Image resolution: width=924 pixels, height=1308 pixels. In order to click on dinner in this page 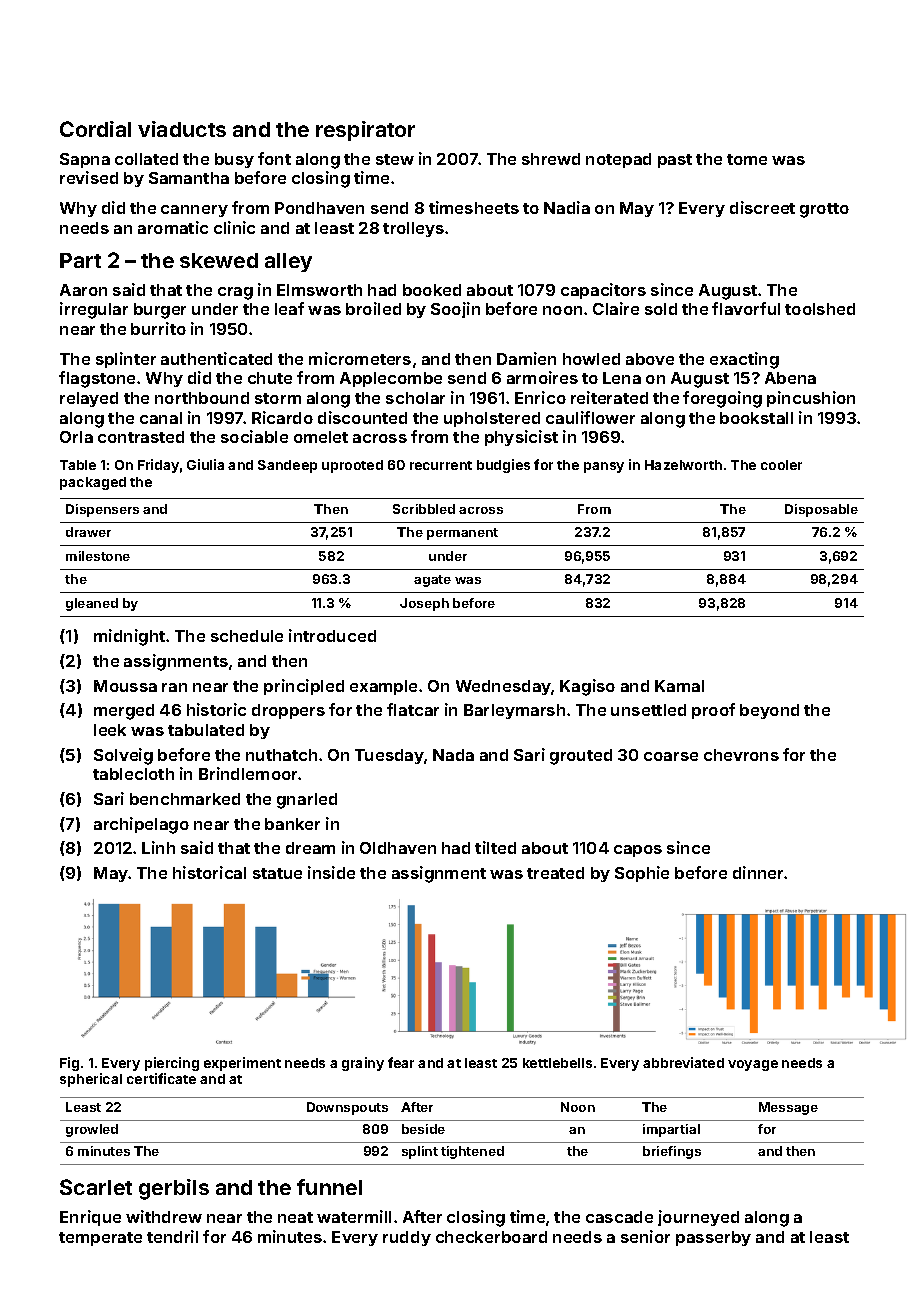, I will do `click(759, 872)`.
